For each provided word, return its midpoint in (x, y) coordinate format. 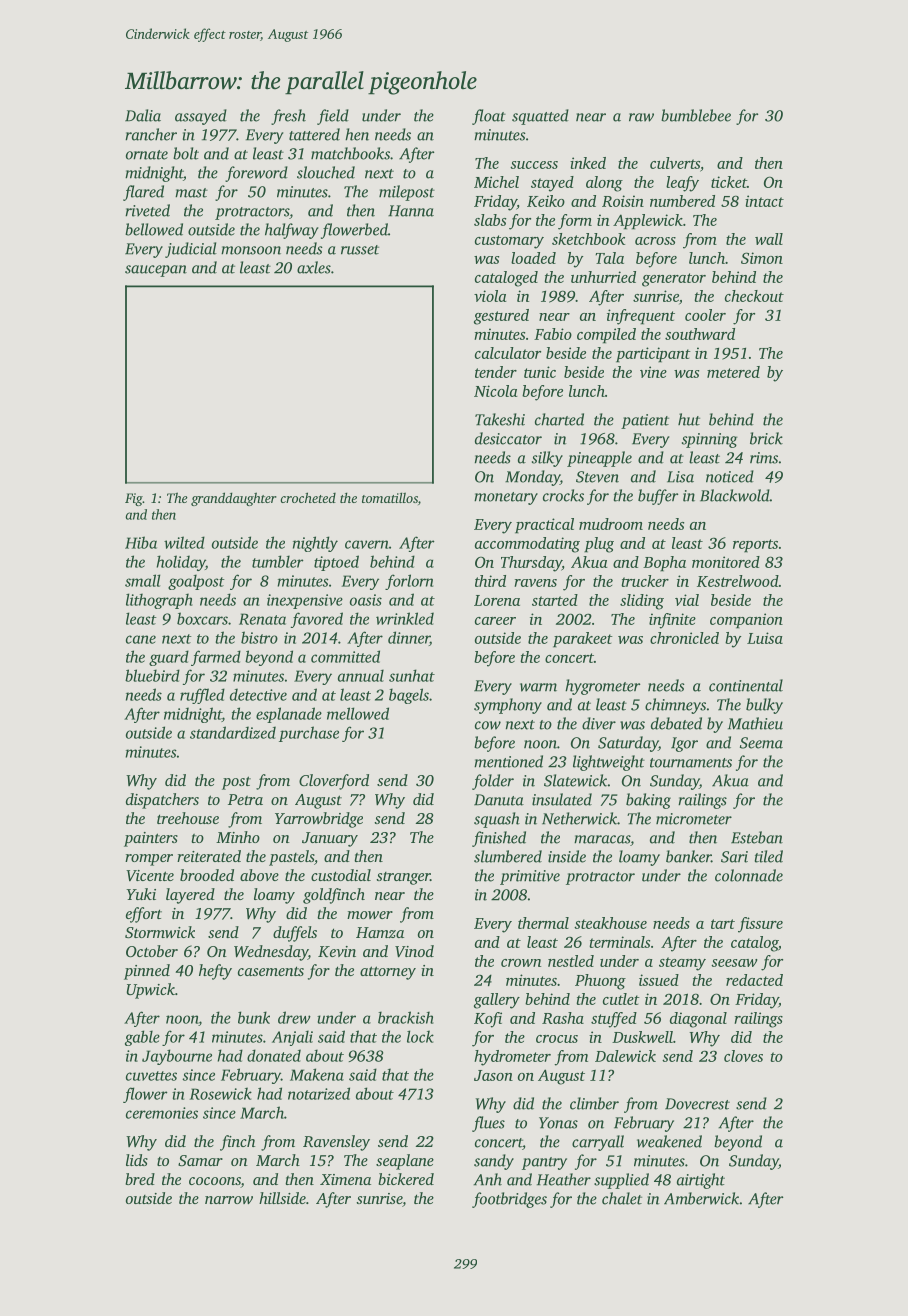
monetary (506, 498)
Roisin (623, 201)
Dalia (143, 115)
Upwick (151, 991)
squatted (540, 117)
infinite (672, 621)
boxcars (202, 618)
